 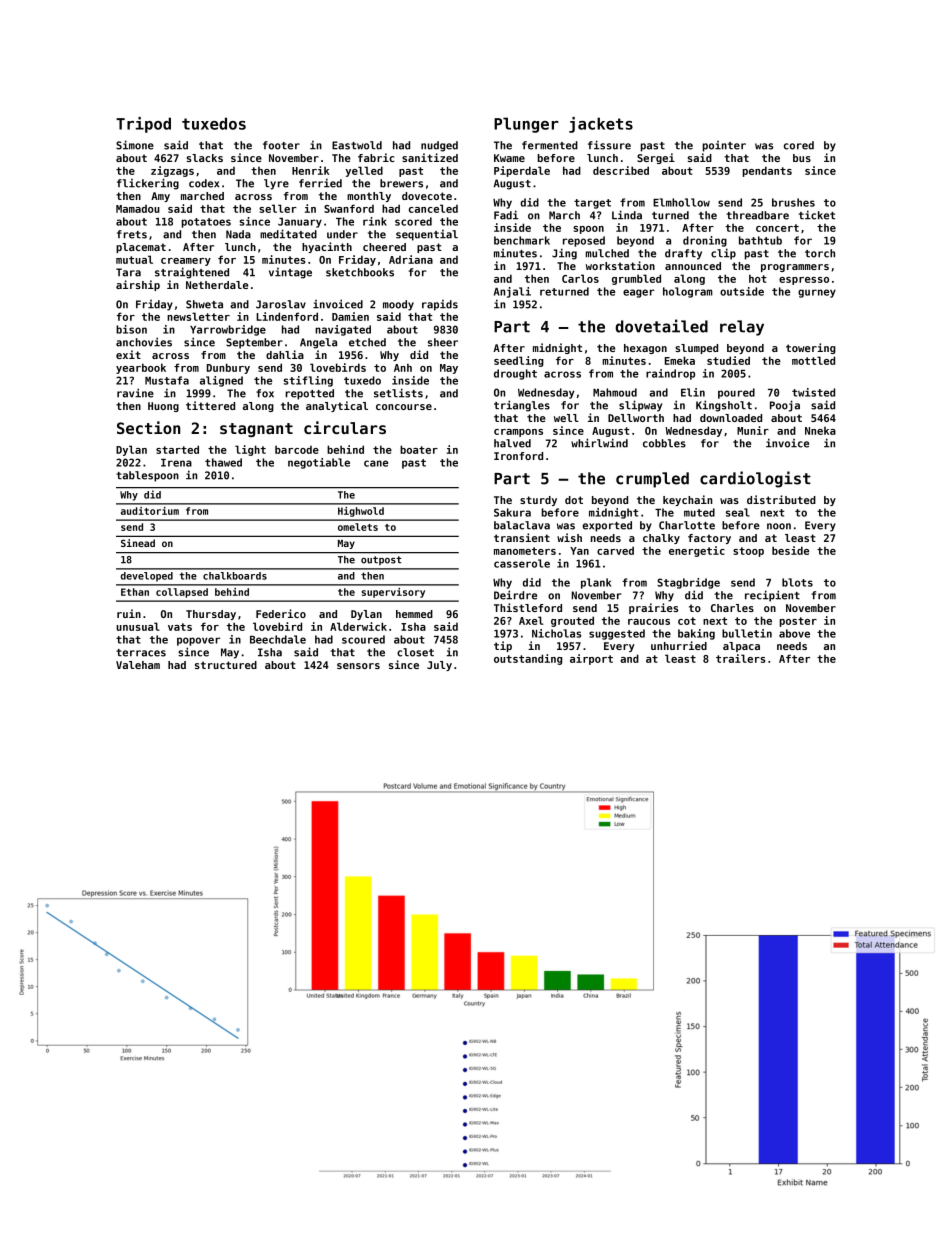 What do you see at coordinates (506, 215) in the document?
I see `Fadi` at bounding box center [506, 215].
